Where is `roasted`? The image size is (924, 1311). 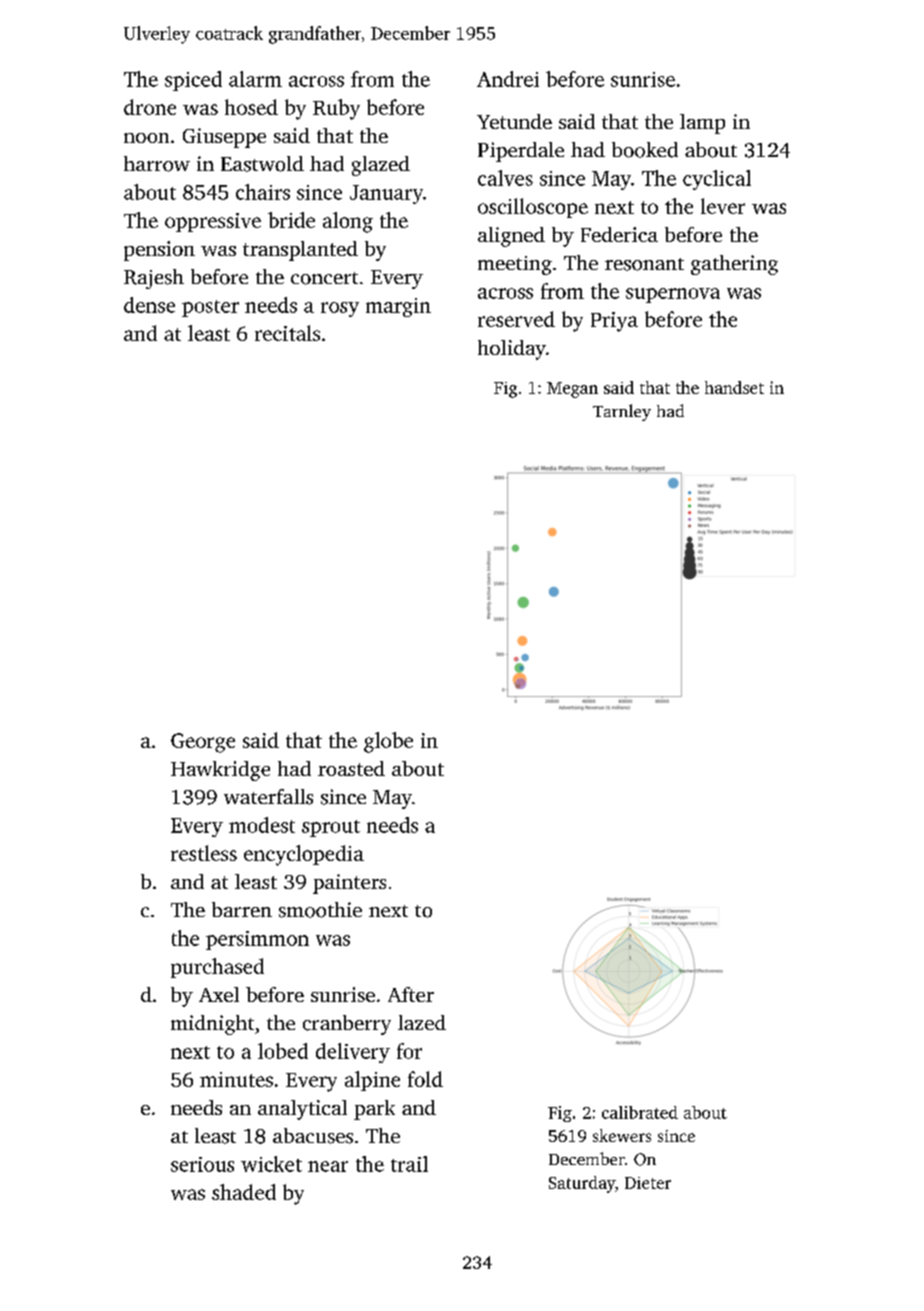 roasted is located at coordinates (351, 768).
